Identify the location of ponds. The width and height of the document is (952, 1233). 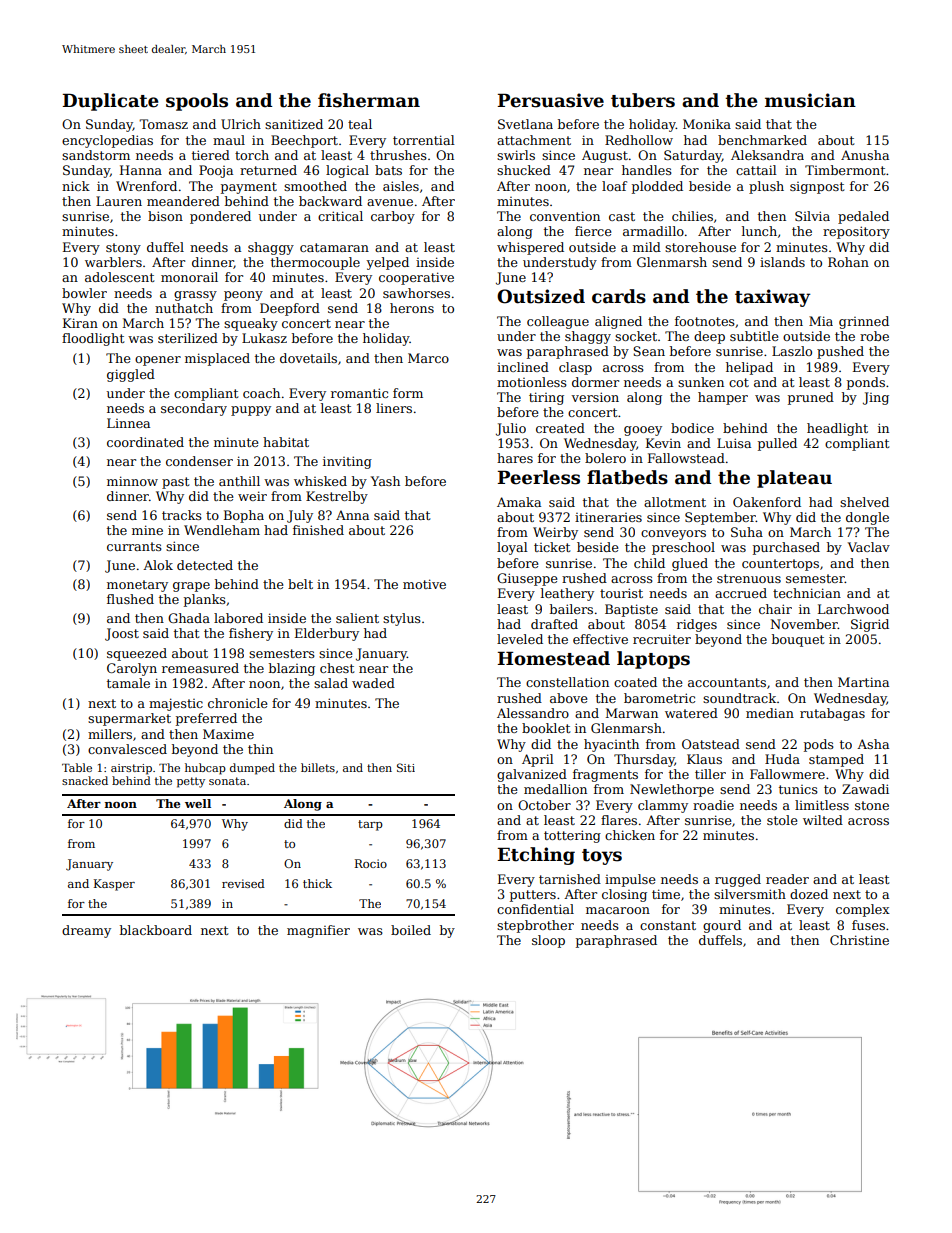
(866, 383).
